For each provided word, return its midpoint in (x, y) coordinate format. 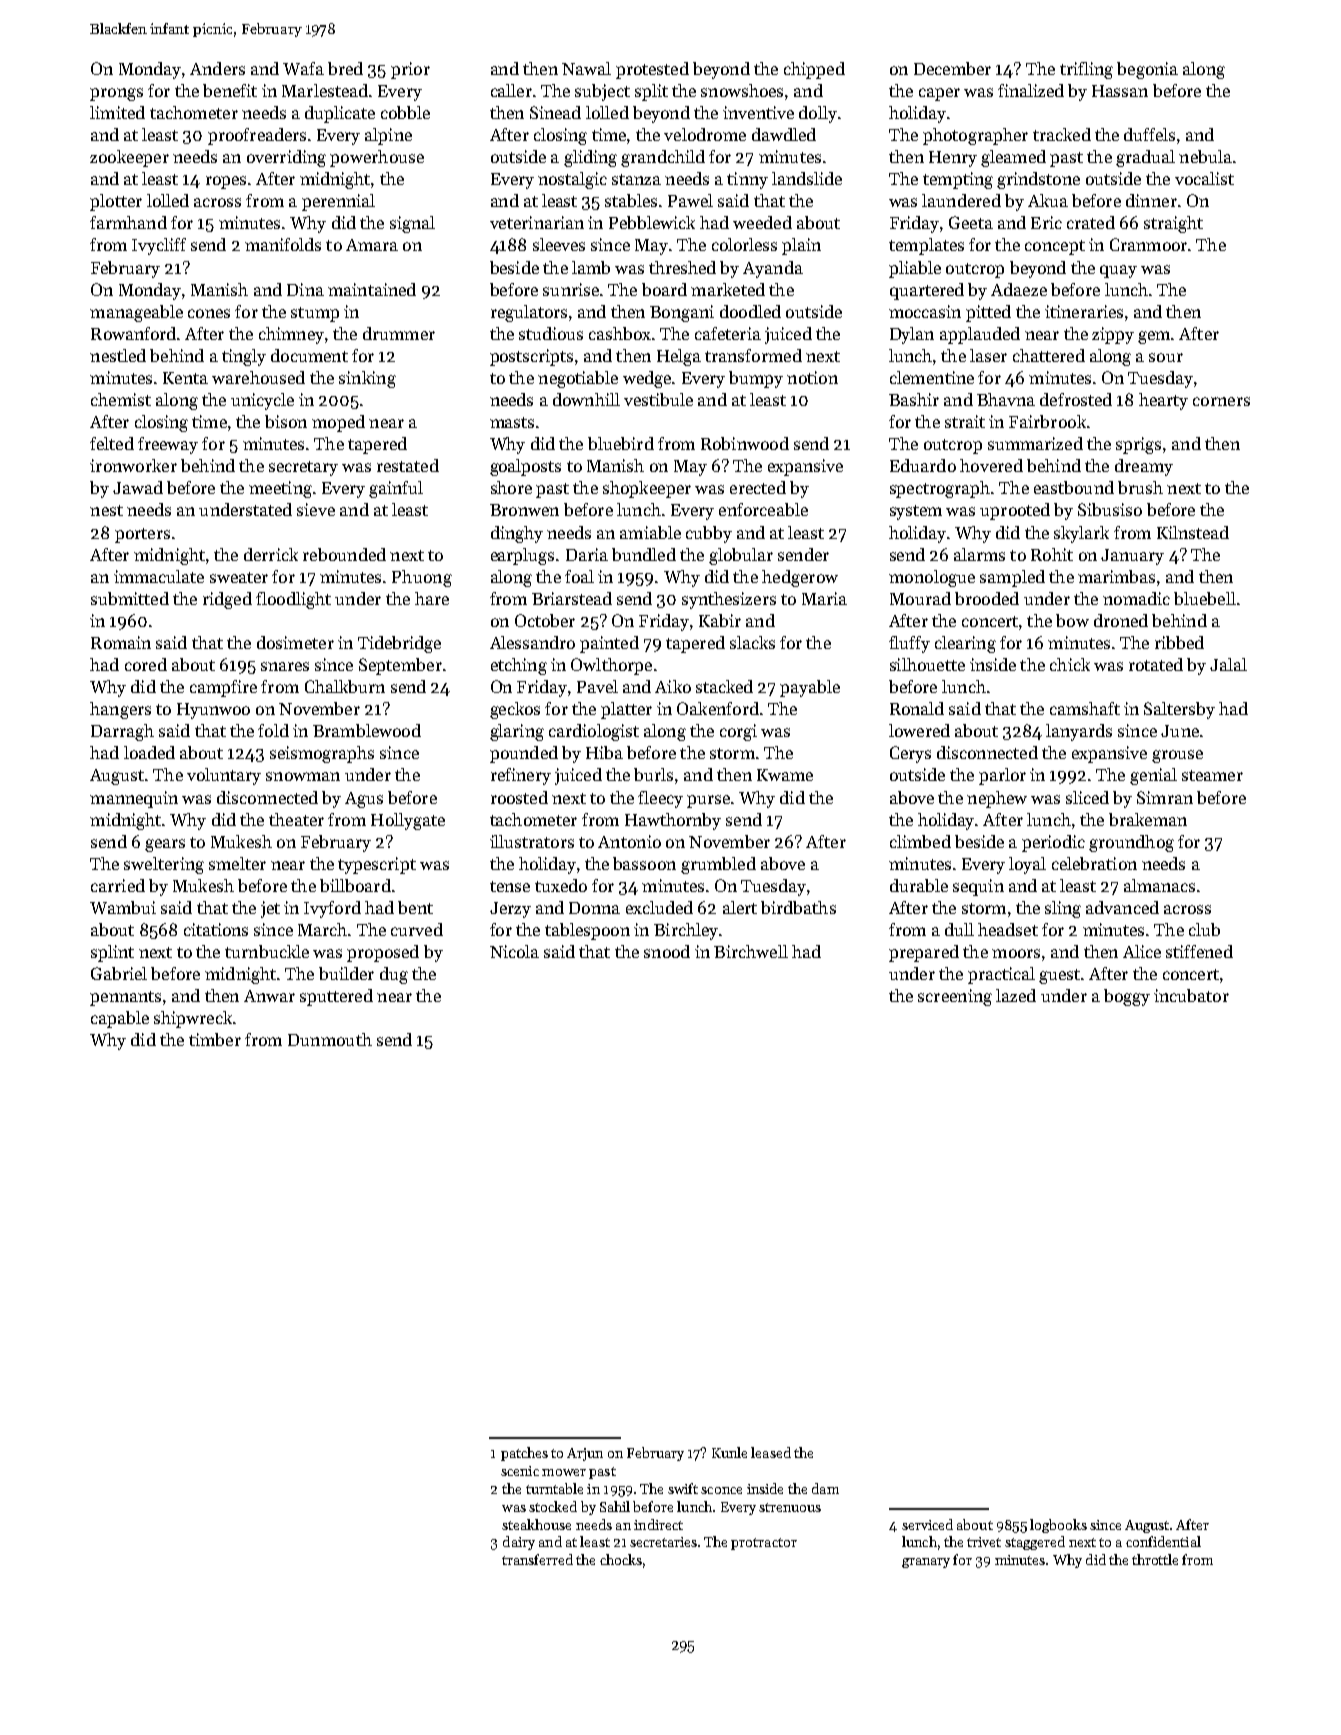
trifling (1086, 70)
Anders (217, 68)
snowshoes (742, 90)
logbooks (1058, 1526)
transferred (537, 1559)
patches (524, 1454)
